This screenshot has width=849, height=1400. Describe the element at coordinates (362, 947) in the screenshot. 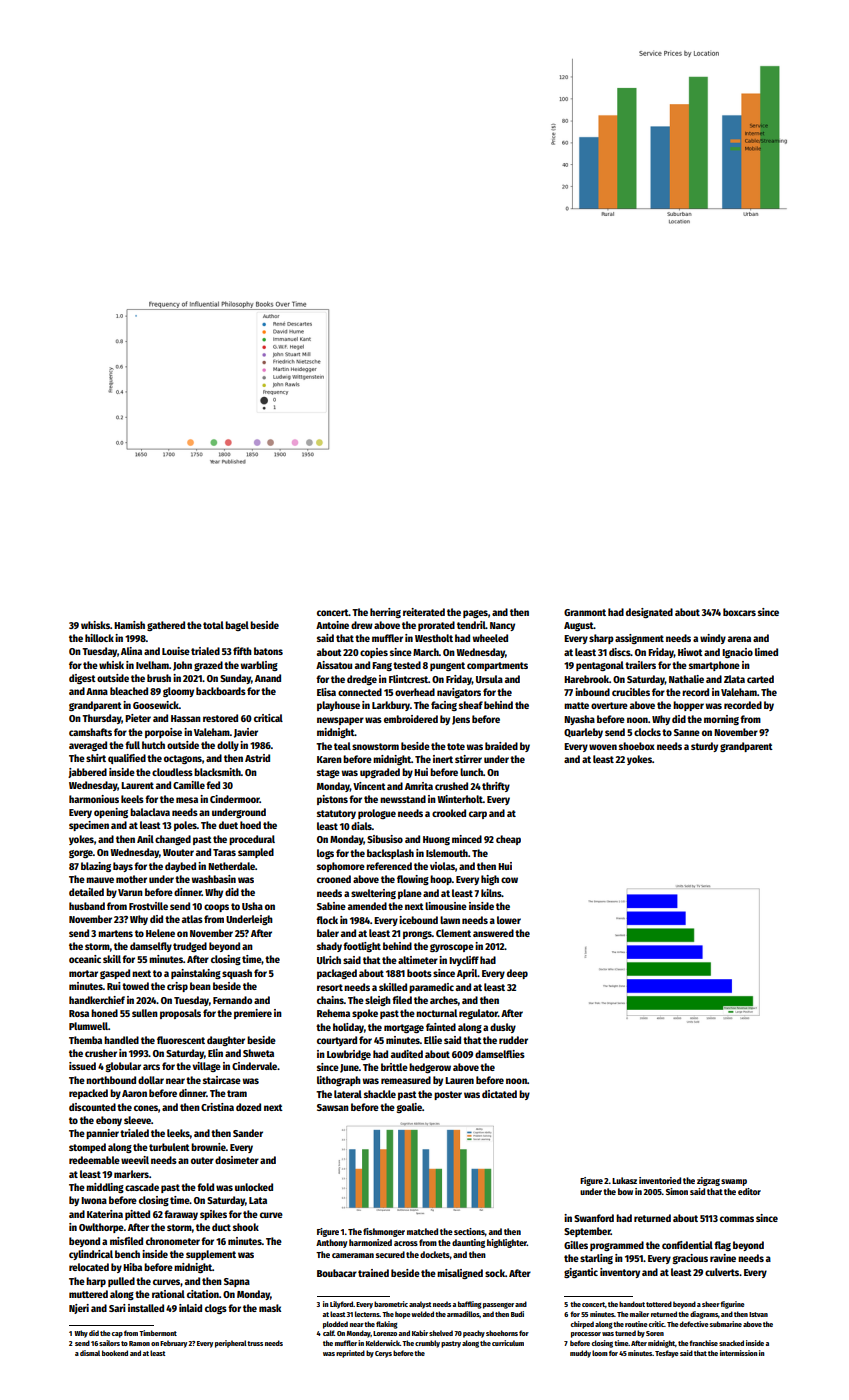

I see `footlight` at that location.
